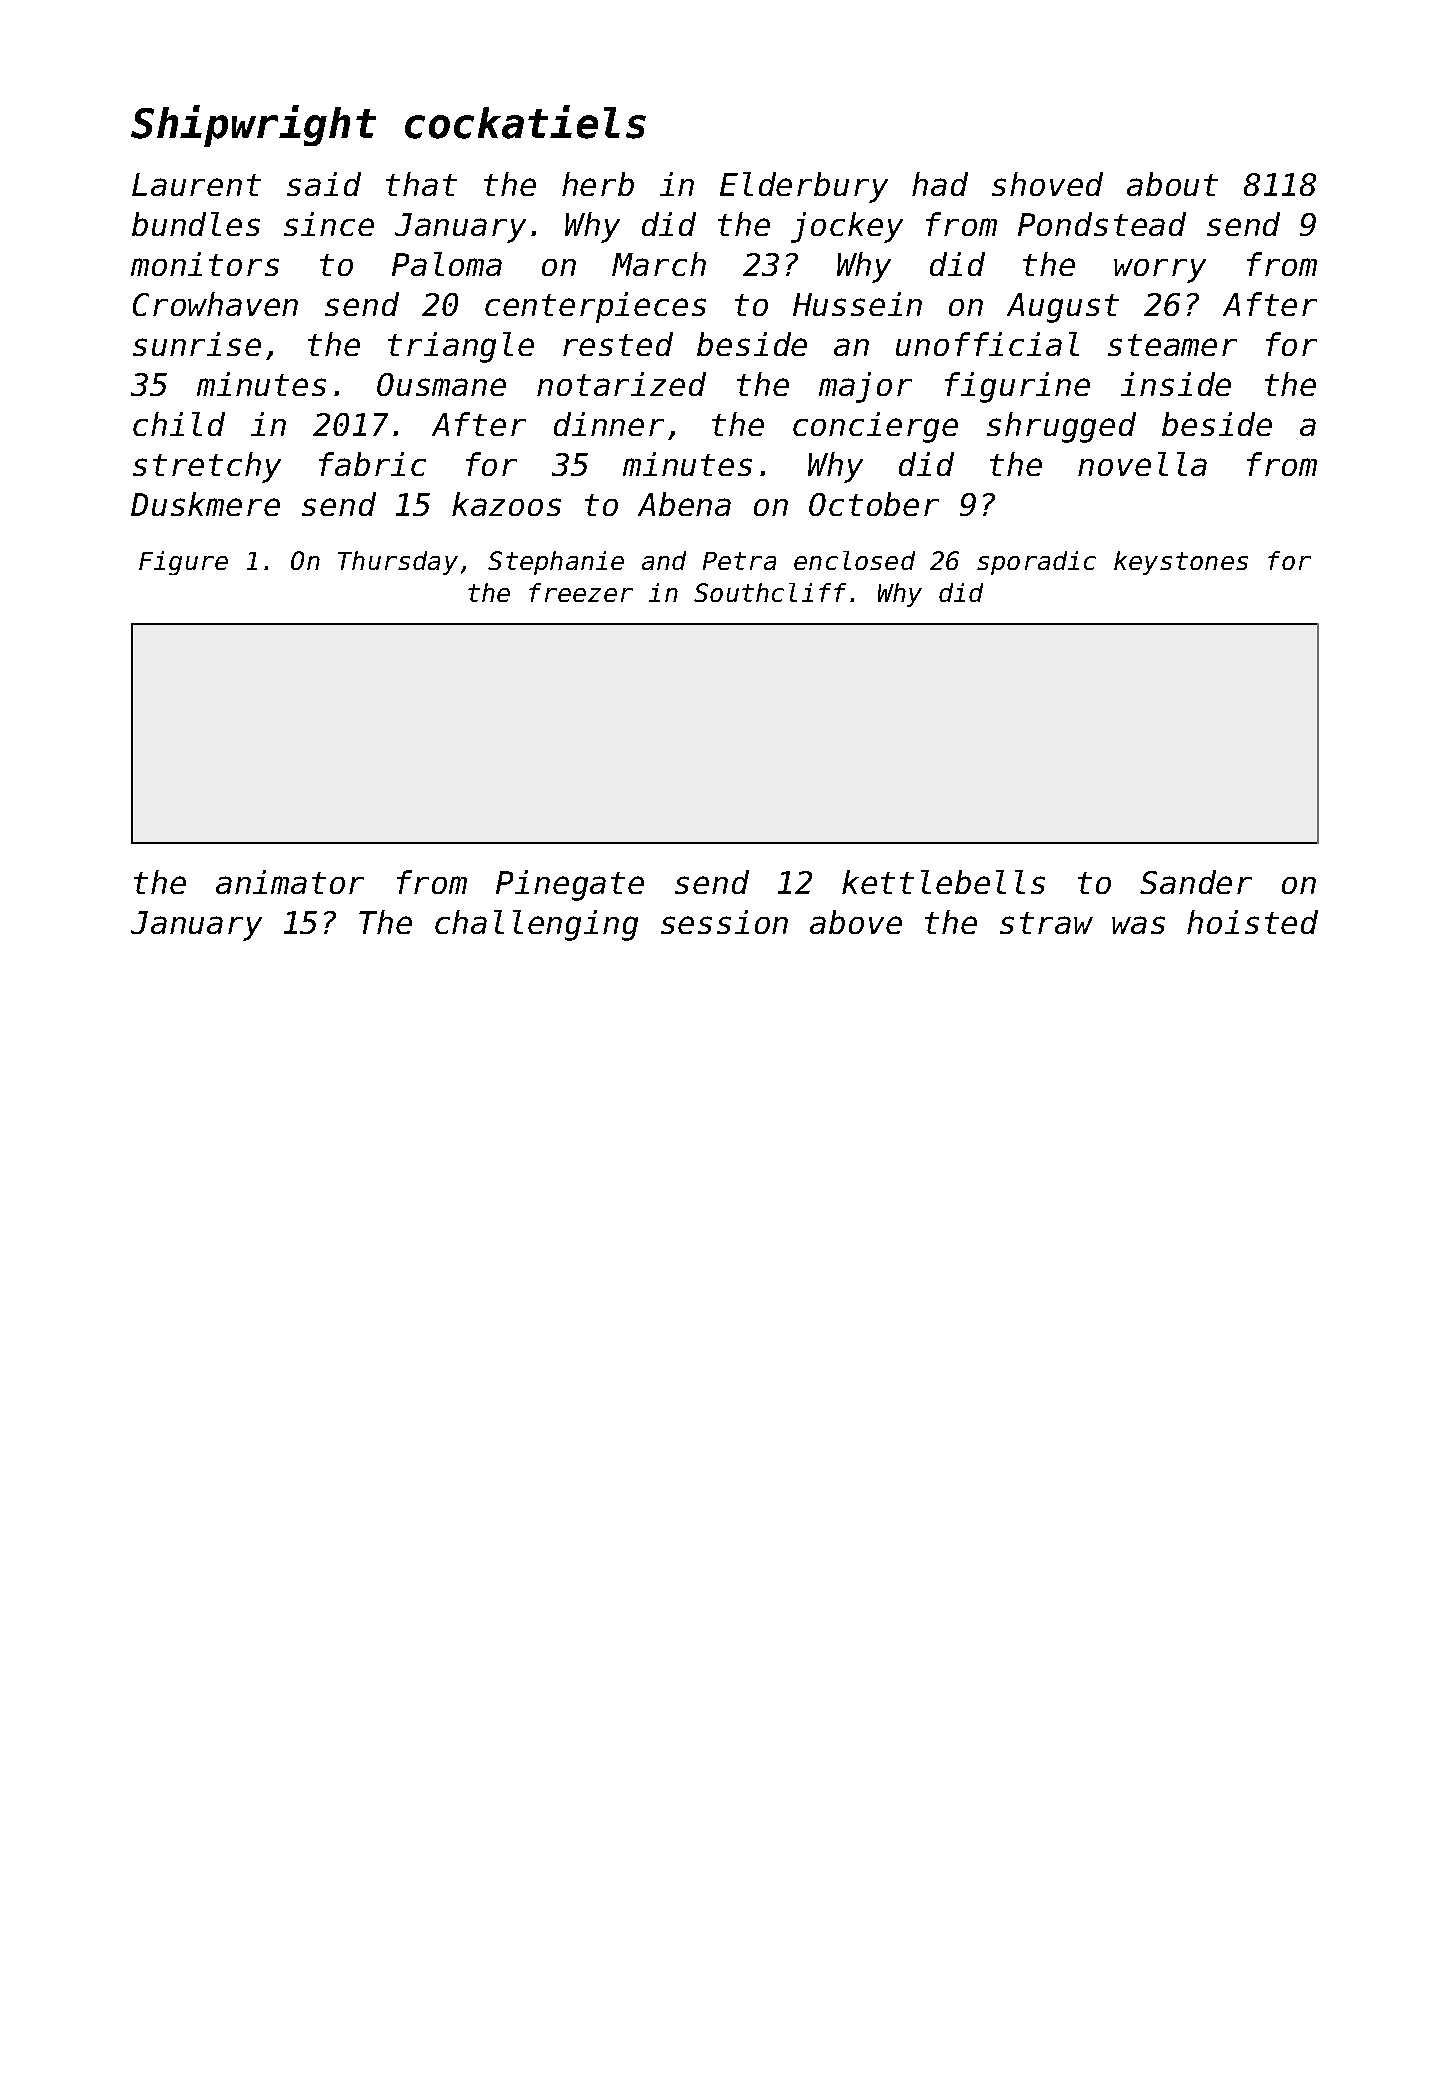  What do you see at coordinates (1196, 882) in the document?
I see `Sander` at bounding box center [1196, 882].
